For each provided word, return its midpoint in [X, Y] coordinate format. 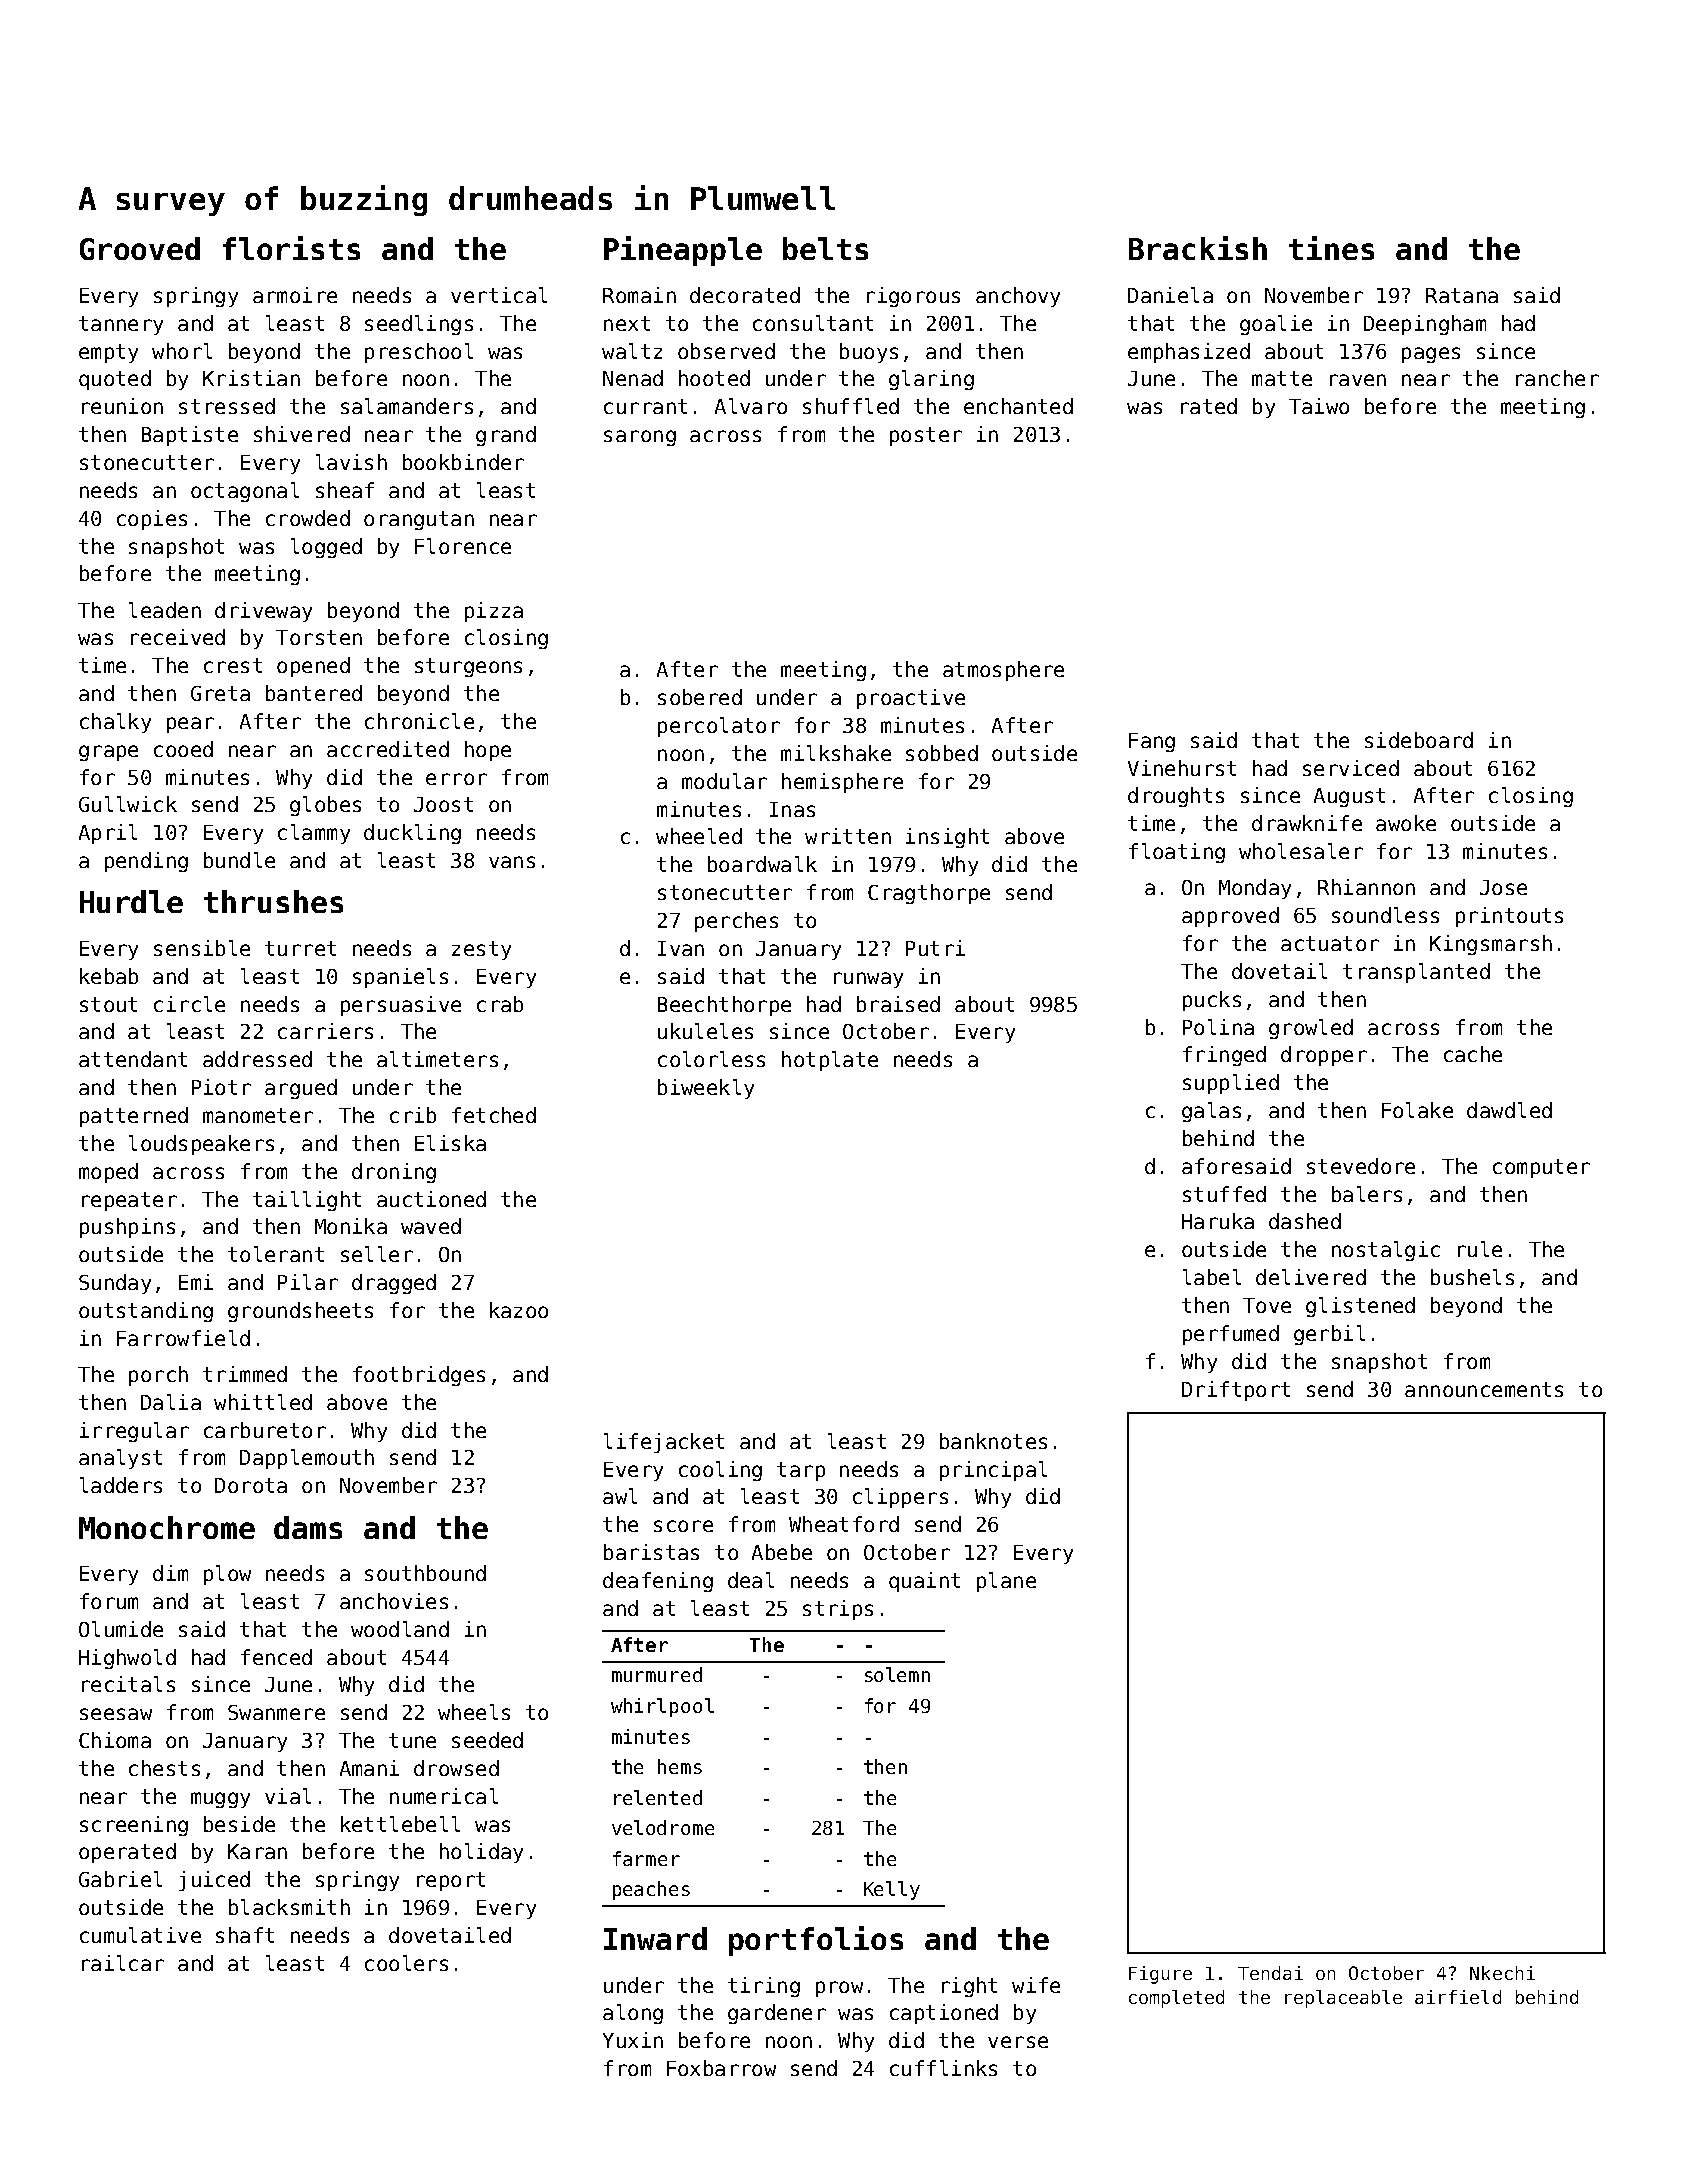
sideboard [1419, 740]
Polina [1218, 1027]
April [108, 834]
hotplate [830, 1061]
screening [134, 1826]
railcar [123, 1963]
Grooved [140, 248]
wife [1036, 1985]
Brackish [1198, 248]
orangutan [419, 520]
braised [898, 1004]
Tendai [1270, 1973]
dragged [394, 1284]
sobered [700, 697]
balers [1367, 1194]
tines [1331, 248]
